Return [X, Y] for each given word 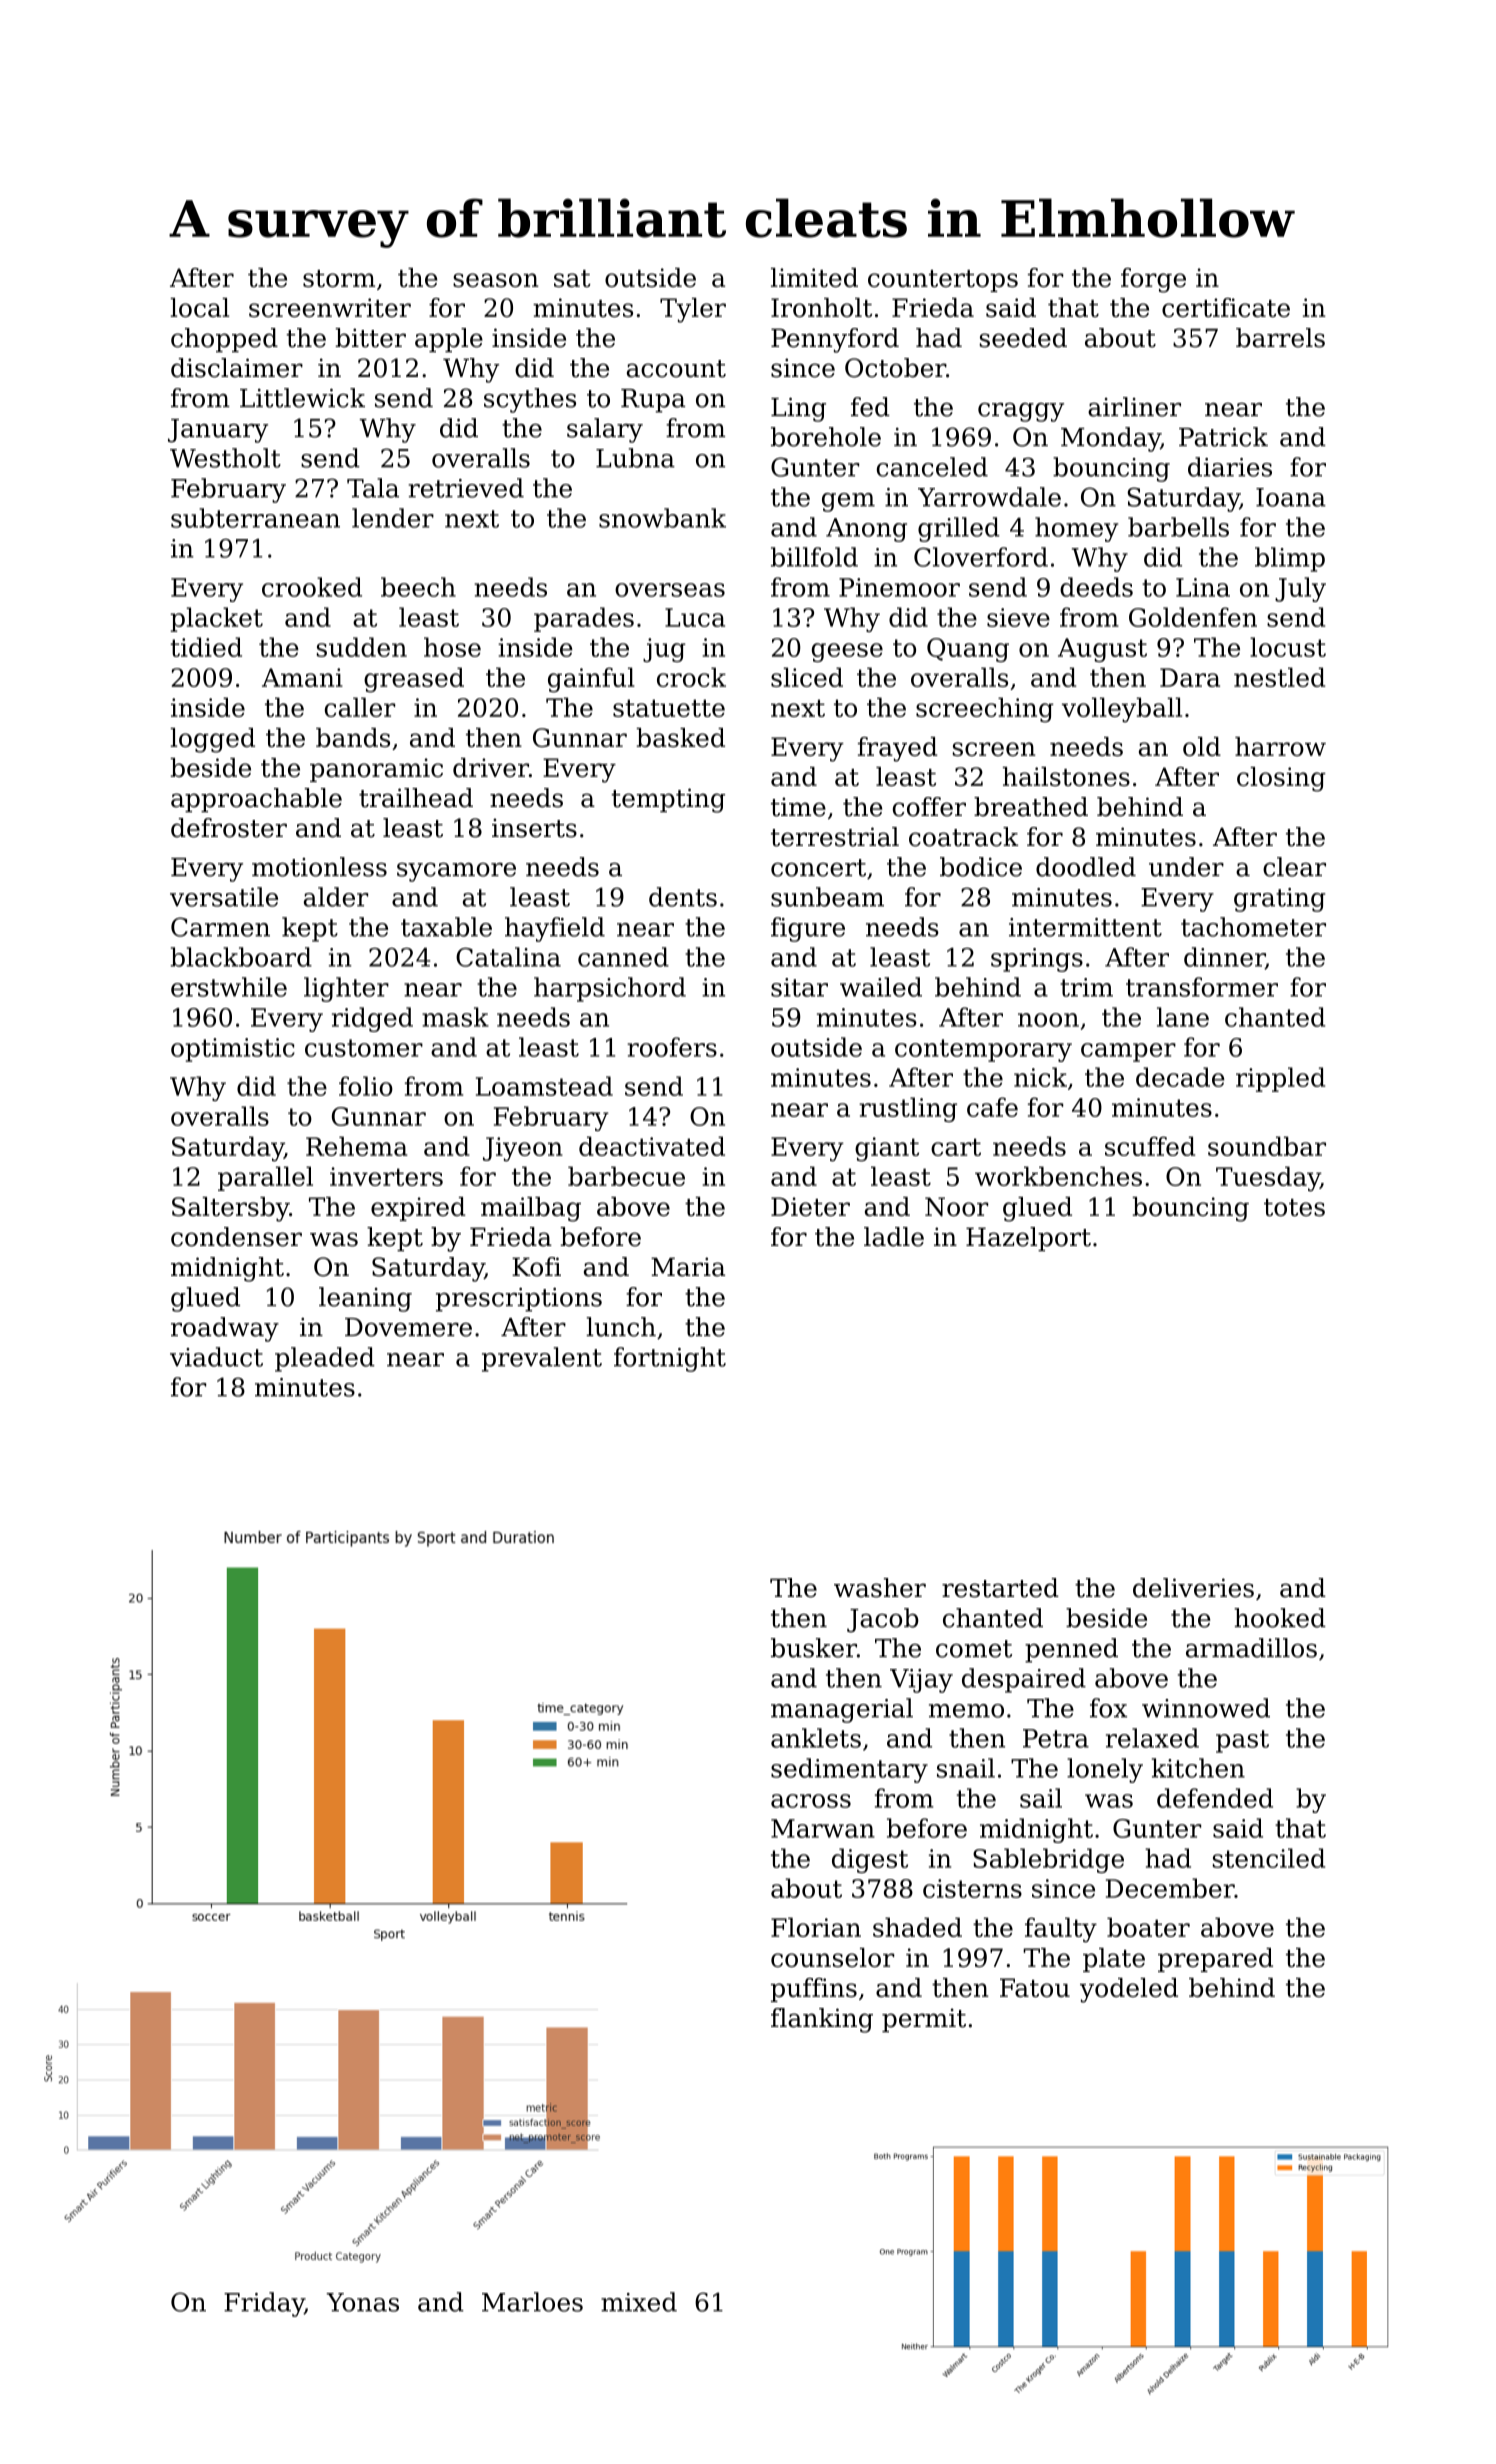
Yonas [362, 2302]
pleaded [325, 1359]
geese [847, 652]
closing [1281, 779]
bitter [370, 338]
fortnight [670, 1359]
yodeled [1129, 1990]
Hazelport [1028, 1239]
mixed [639, 2302]
